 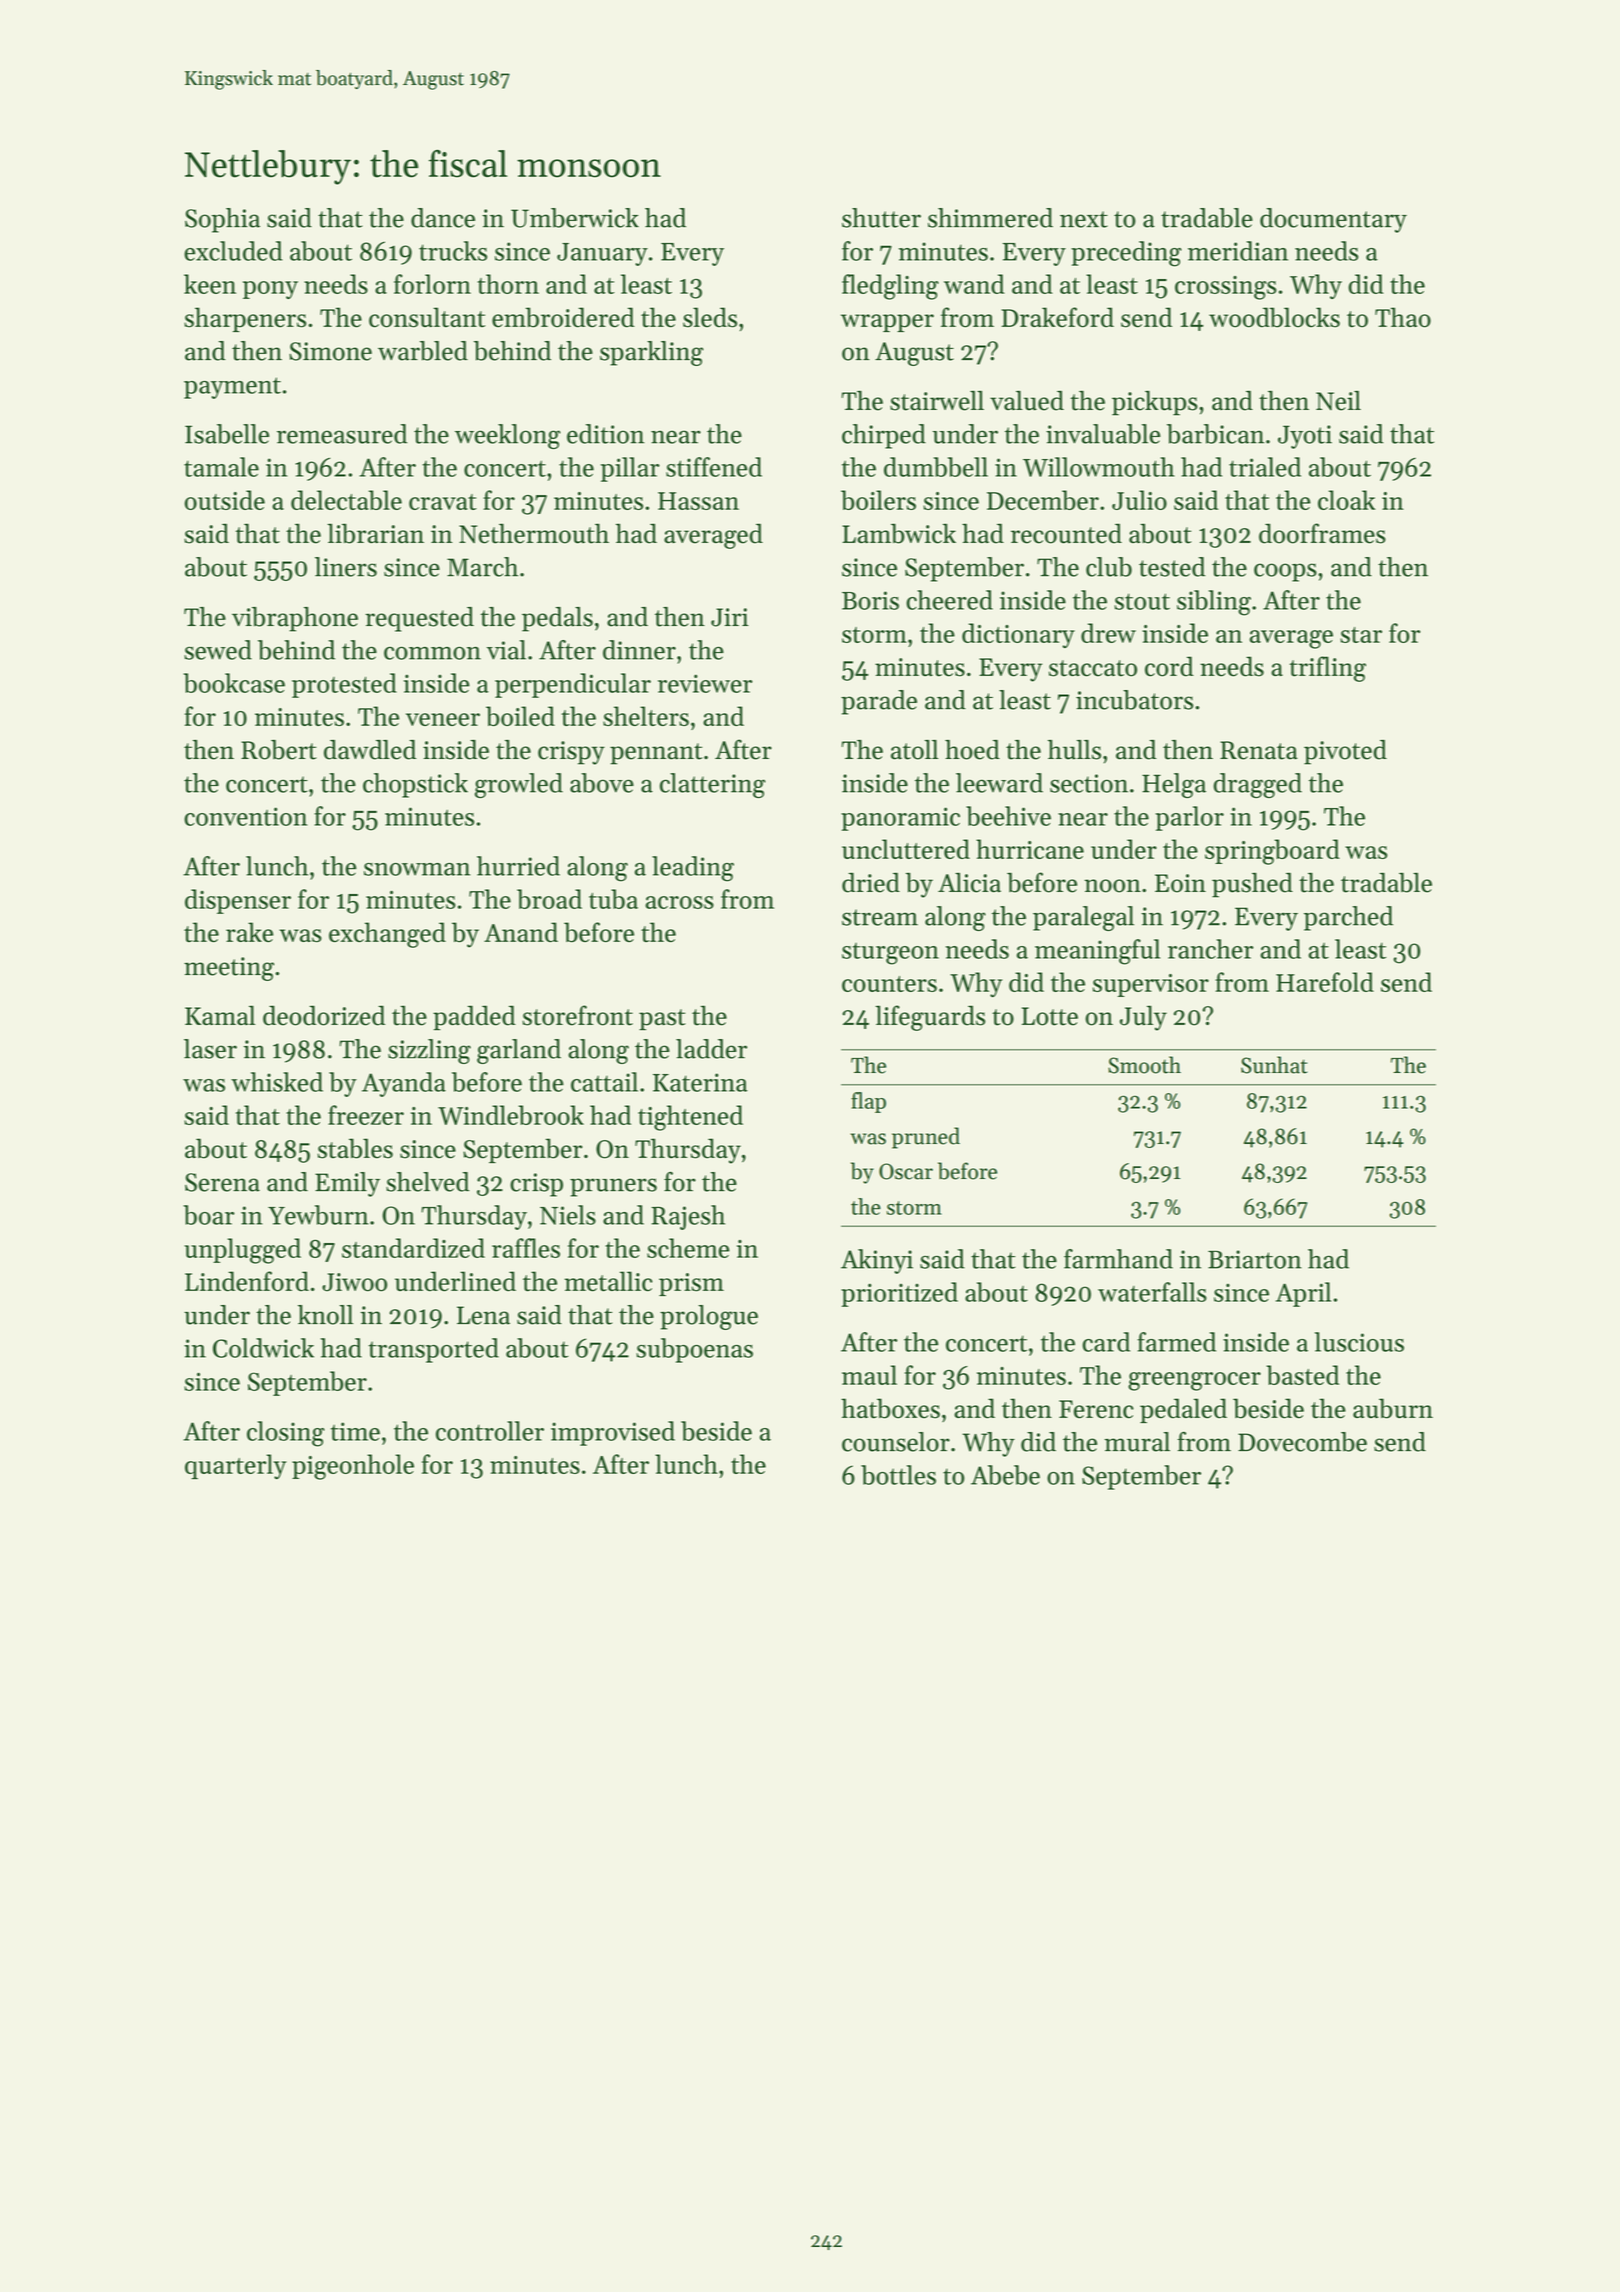 I want to click on farmhand, so click(x=1118, y=1259).
